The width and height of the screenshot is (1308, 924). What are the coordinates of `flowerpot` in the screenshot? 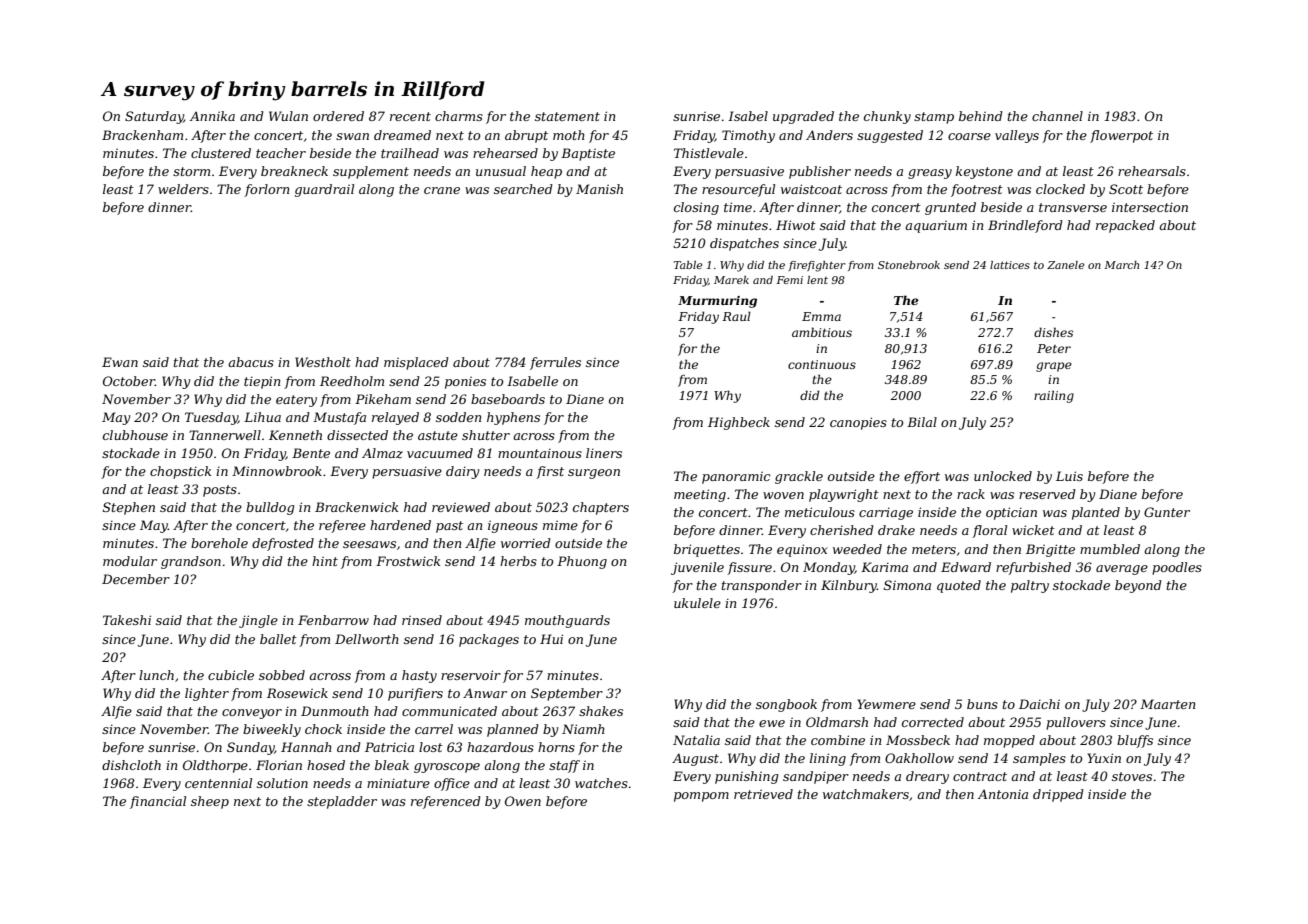 It's located at (1121, 136).
